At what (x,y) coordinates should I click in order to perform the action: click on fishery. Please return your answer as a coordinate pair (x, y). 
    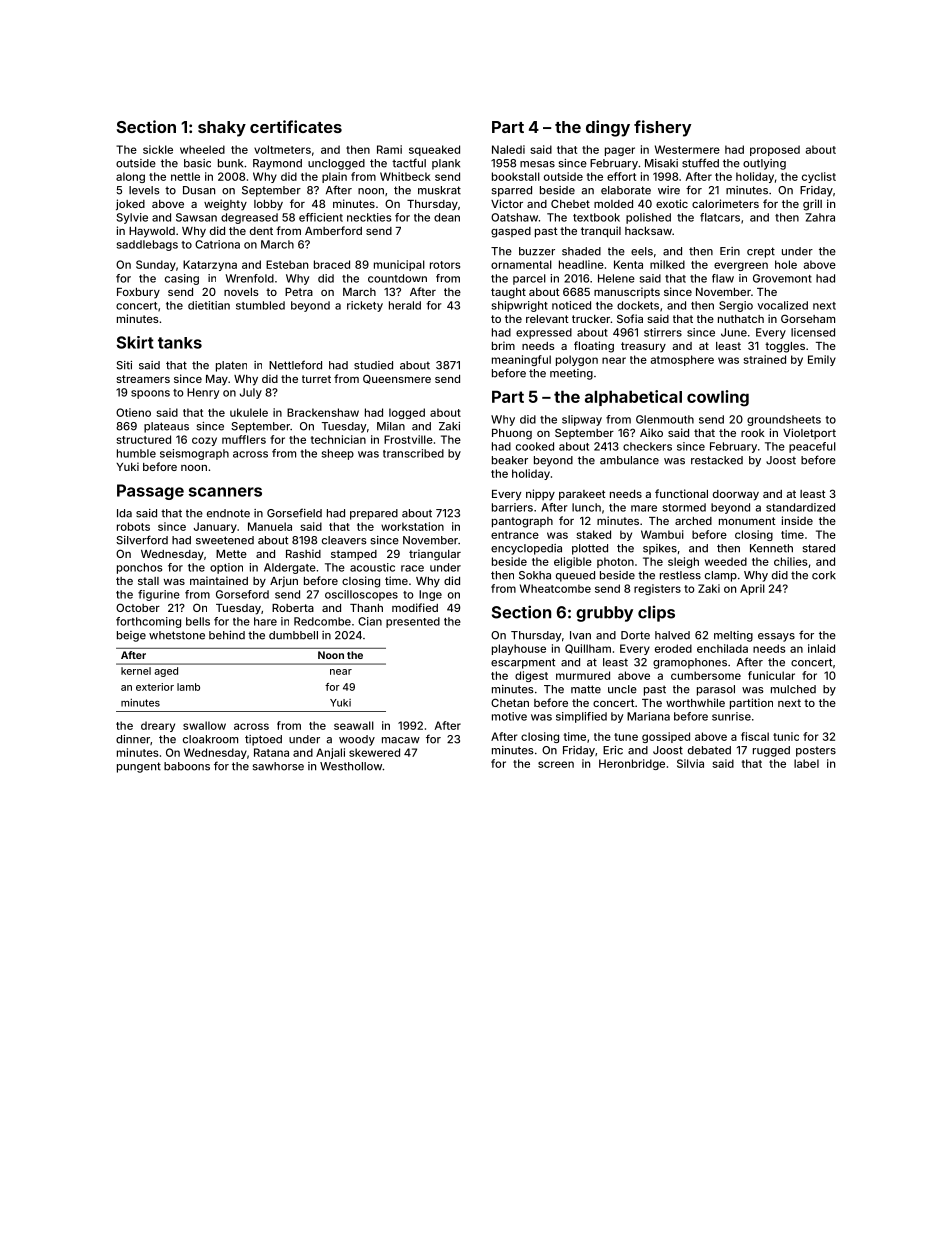
    Looking at the image, I should click on (662, 128).
